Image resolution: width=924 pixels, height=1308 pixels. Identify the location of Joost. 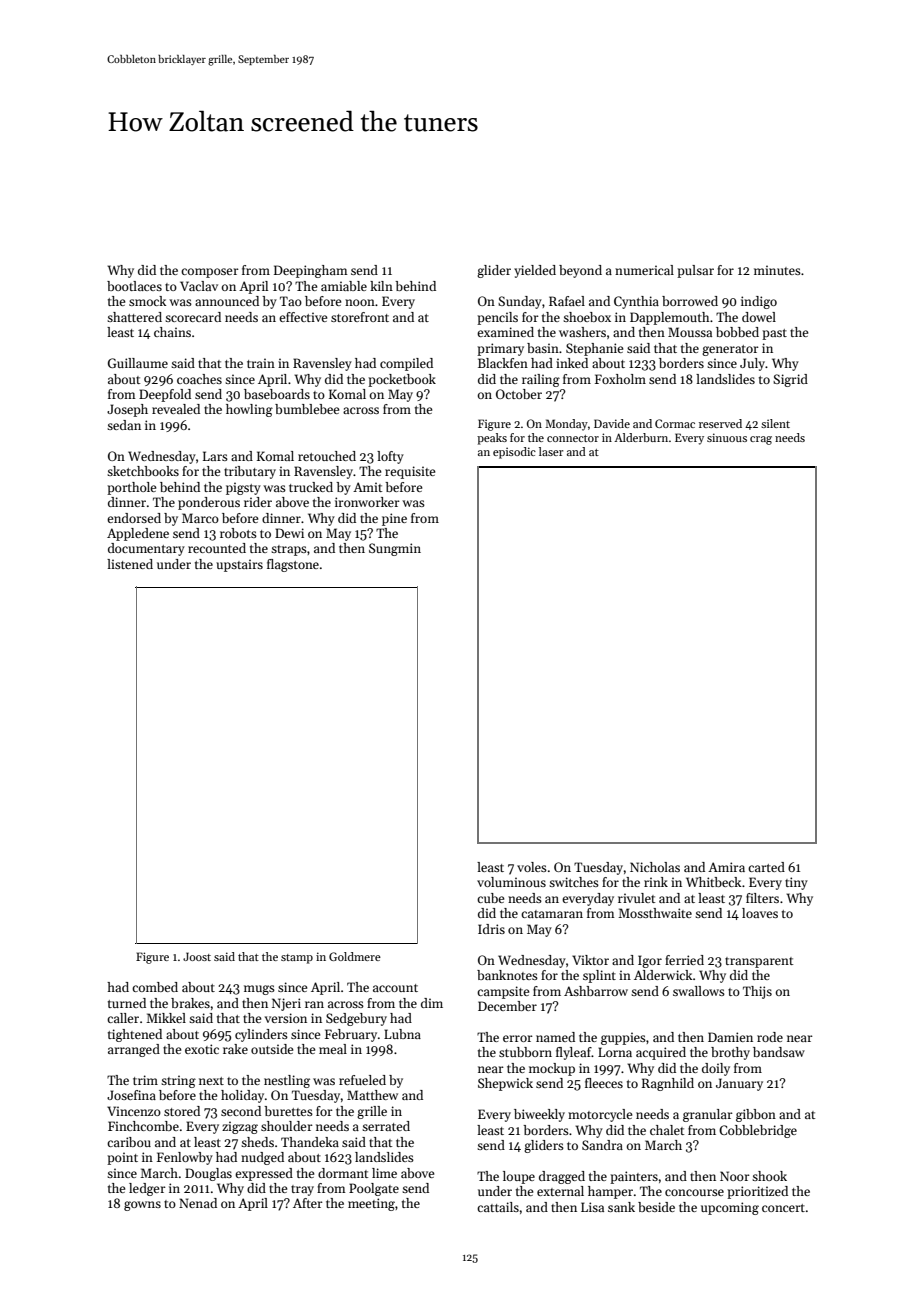
(197, 956).
